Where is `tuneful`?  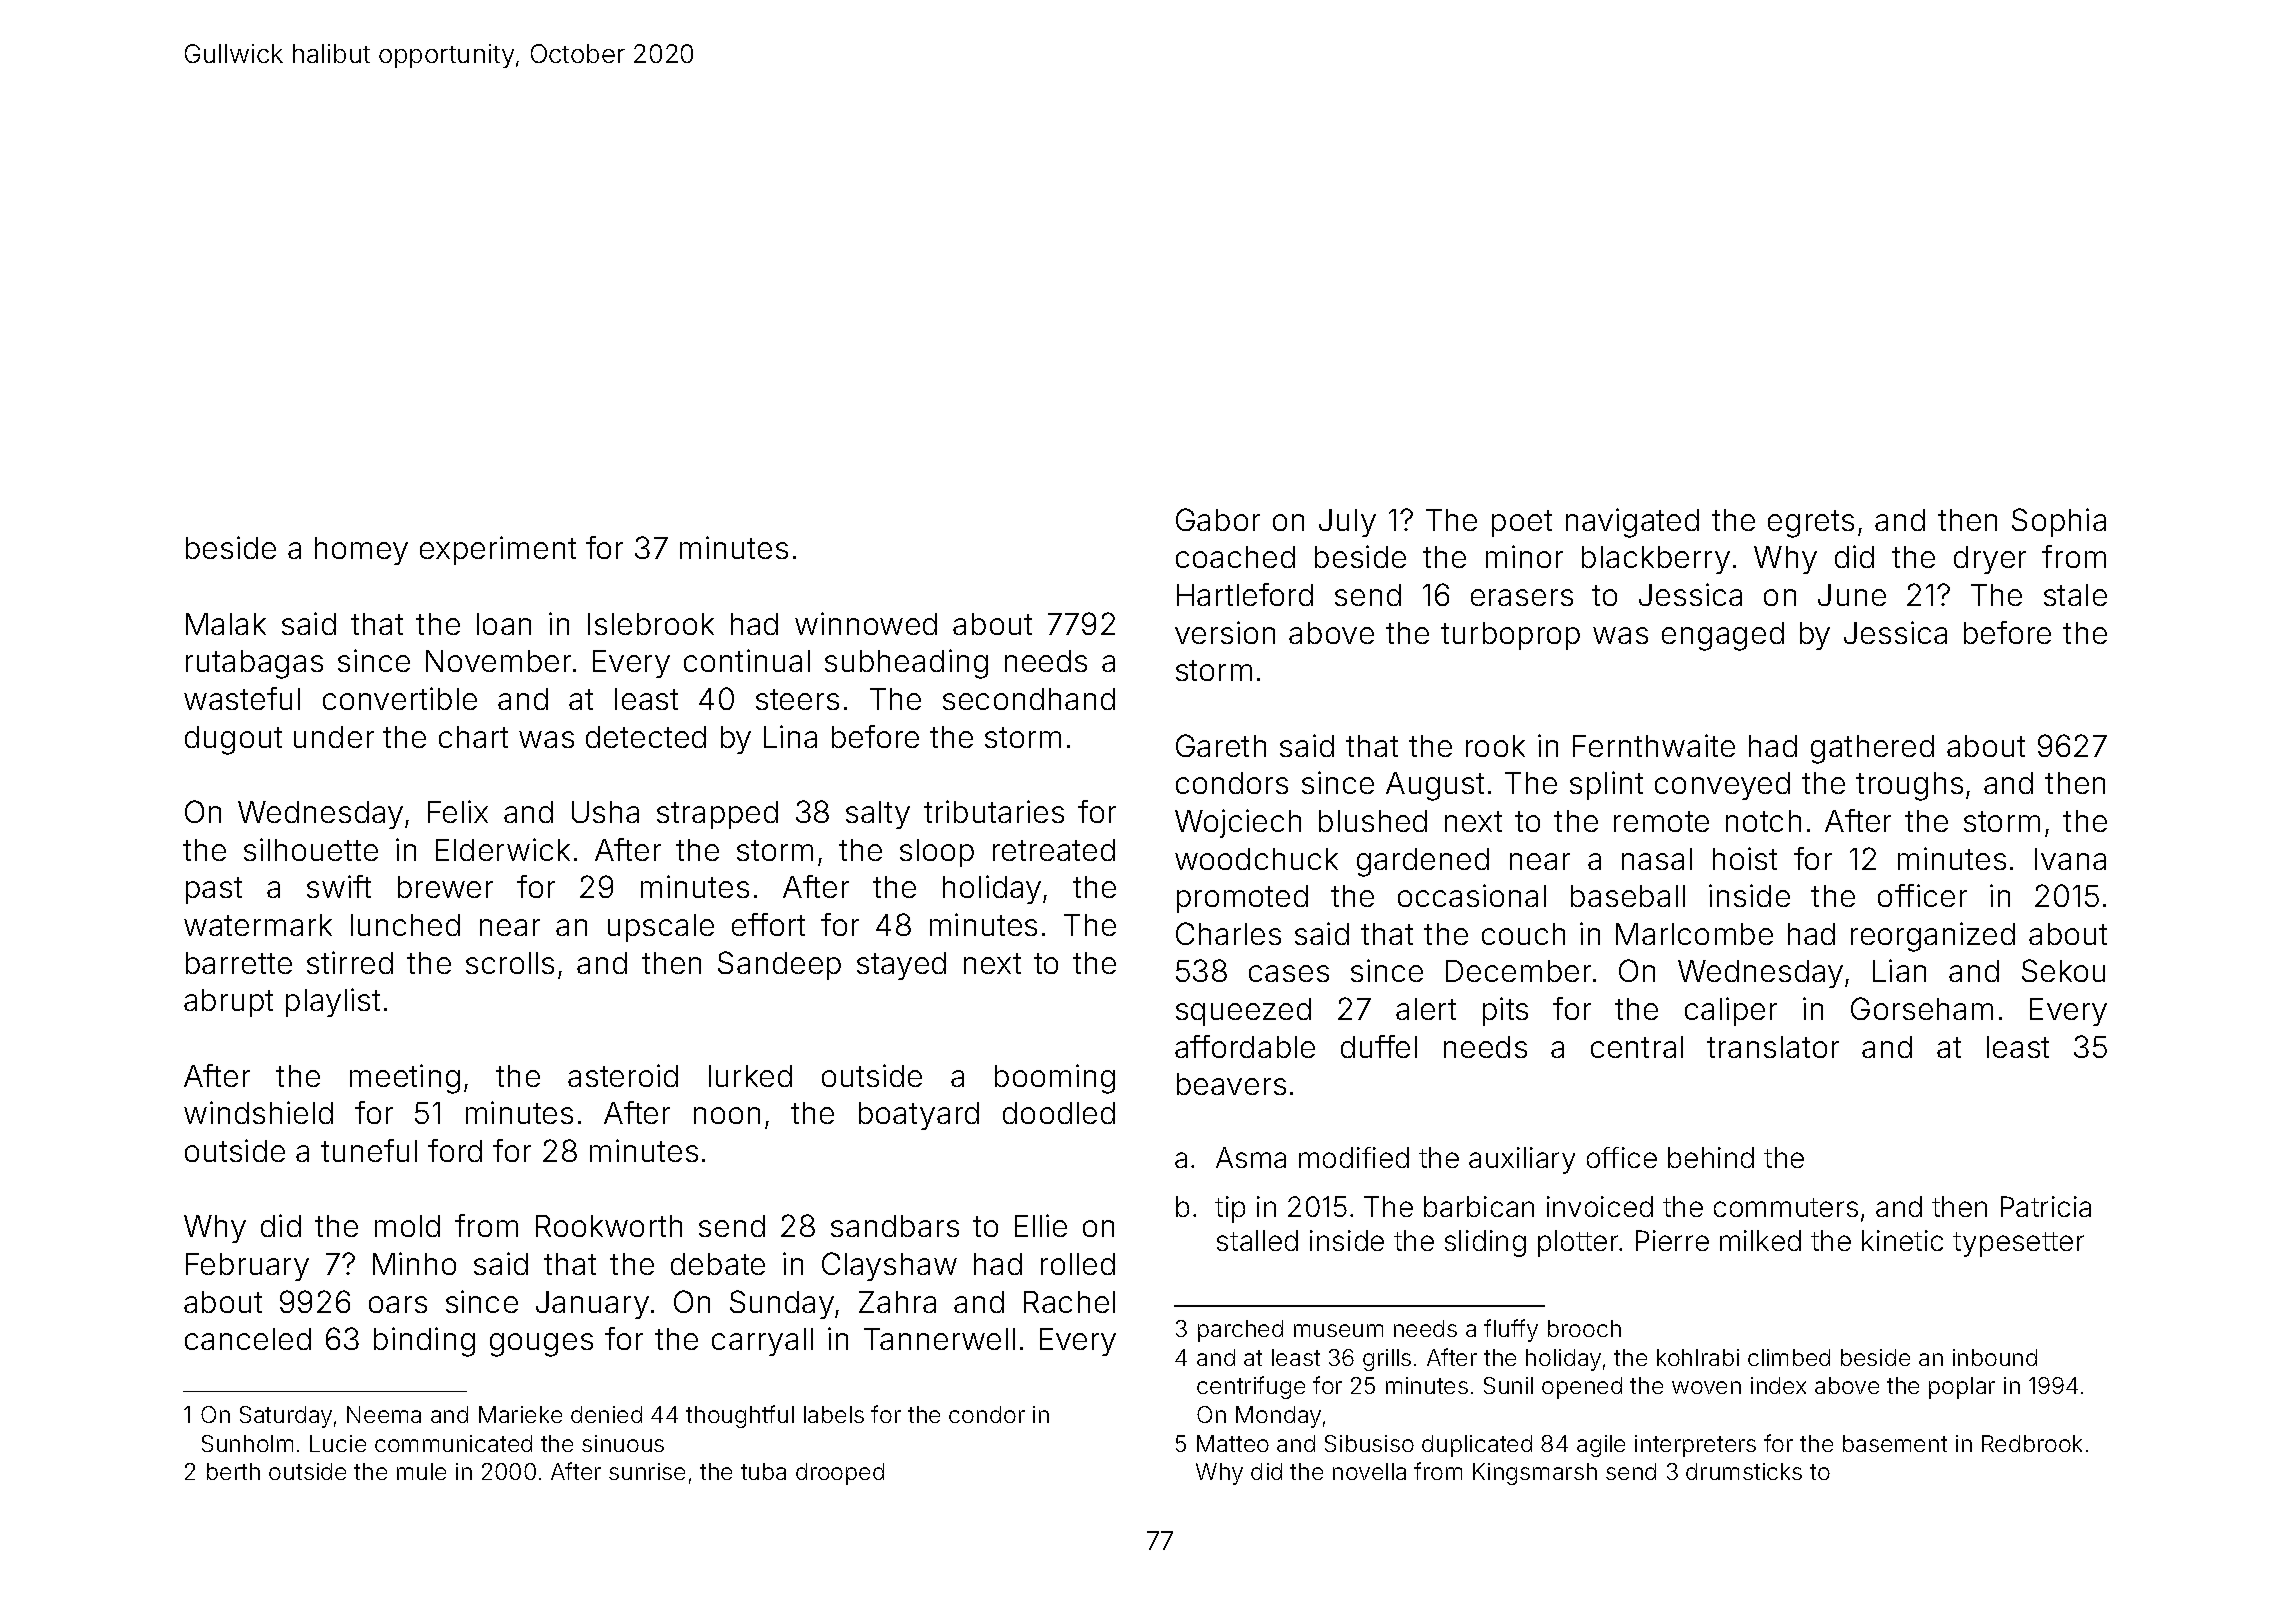
tuneful is located at coordinates (369, 1150).
